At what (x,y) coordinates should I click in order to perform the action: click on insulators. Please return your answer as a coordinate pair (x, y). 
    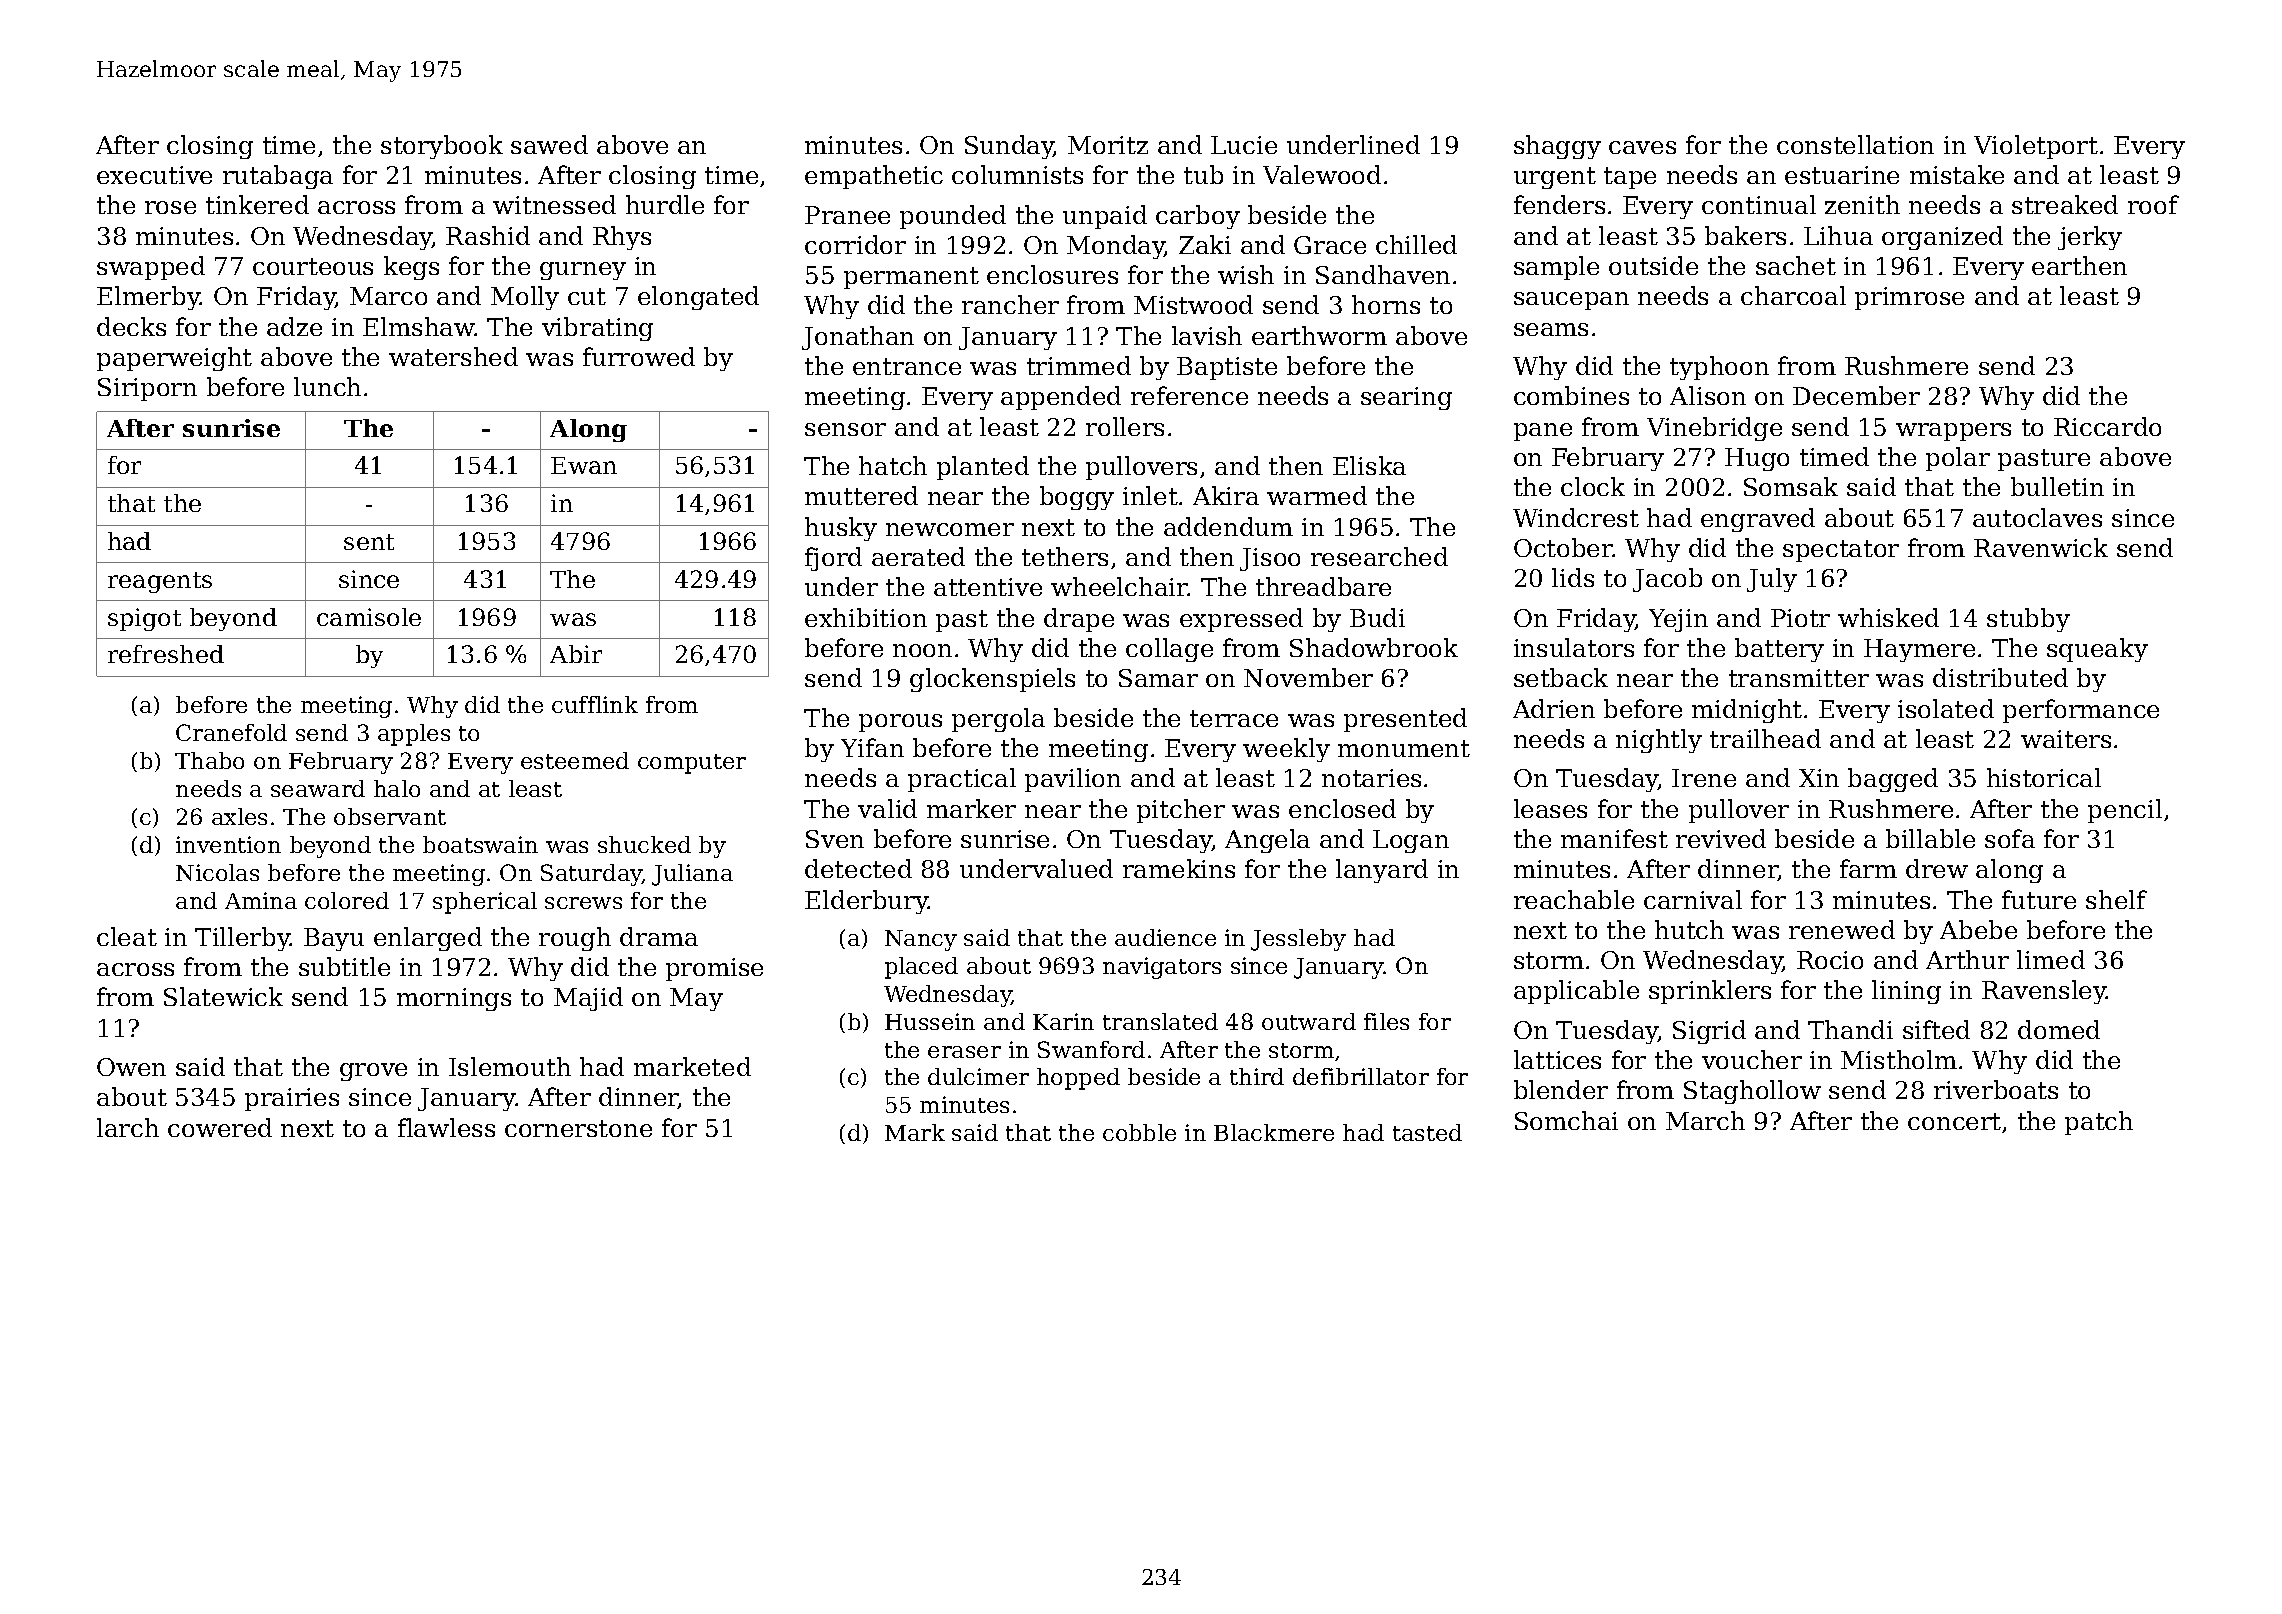
    Looking at the image, I should click on (1574, 647).
